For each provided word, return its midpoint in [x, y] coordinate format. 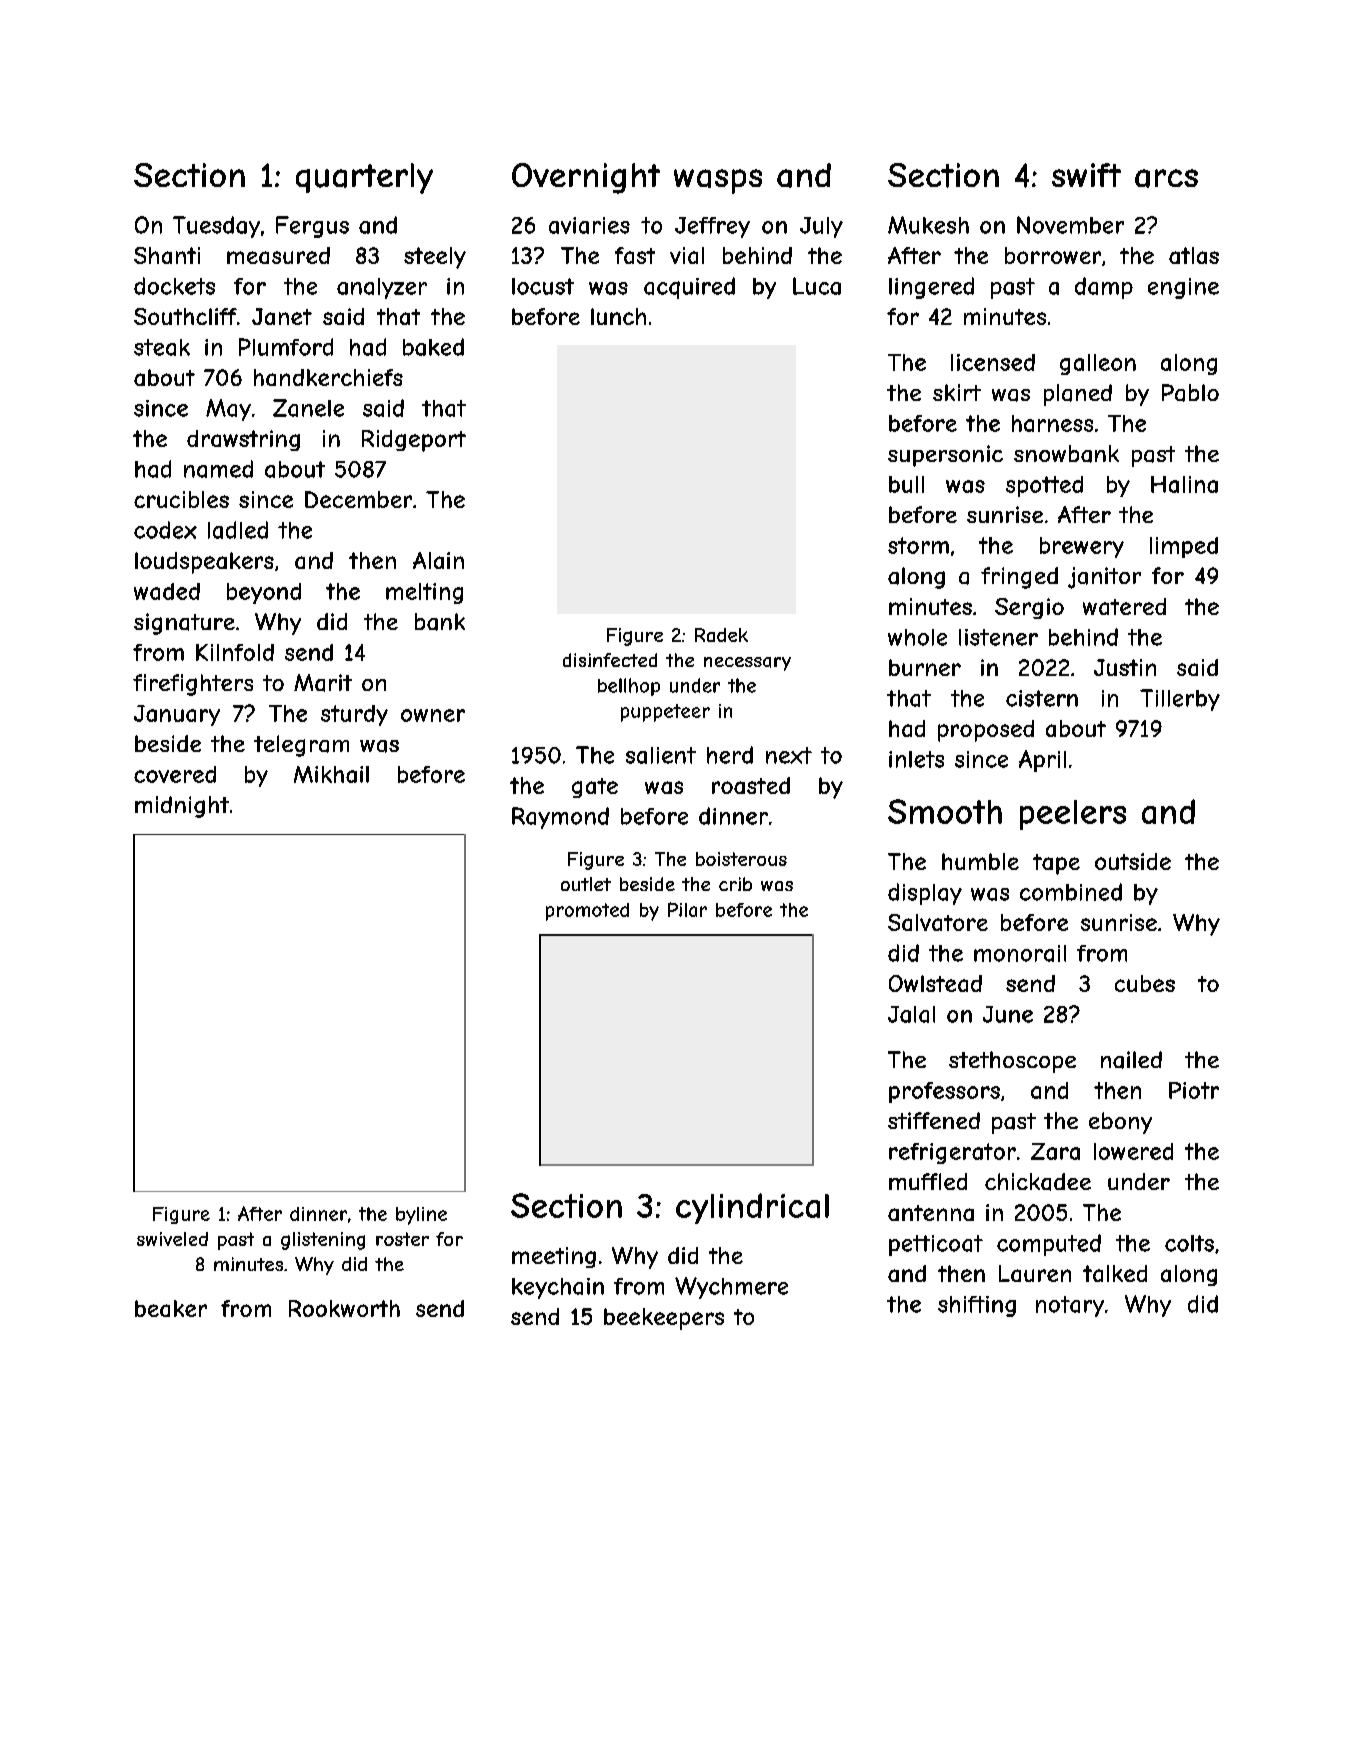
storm [918, 545]
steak [162, 347]
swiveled [172, 1239]
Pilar [687, 909]
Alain [438, 560]
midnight [182, 807]
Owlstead [935, 983]
